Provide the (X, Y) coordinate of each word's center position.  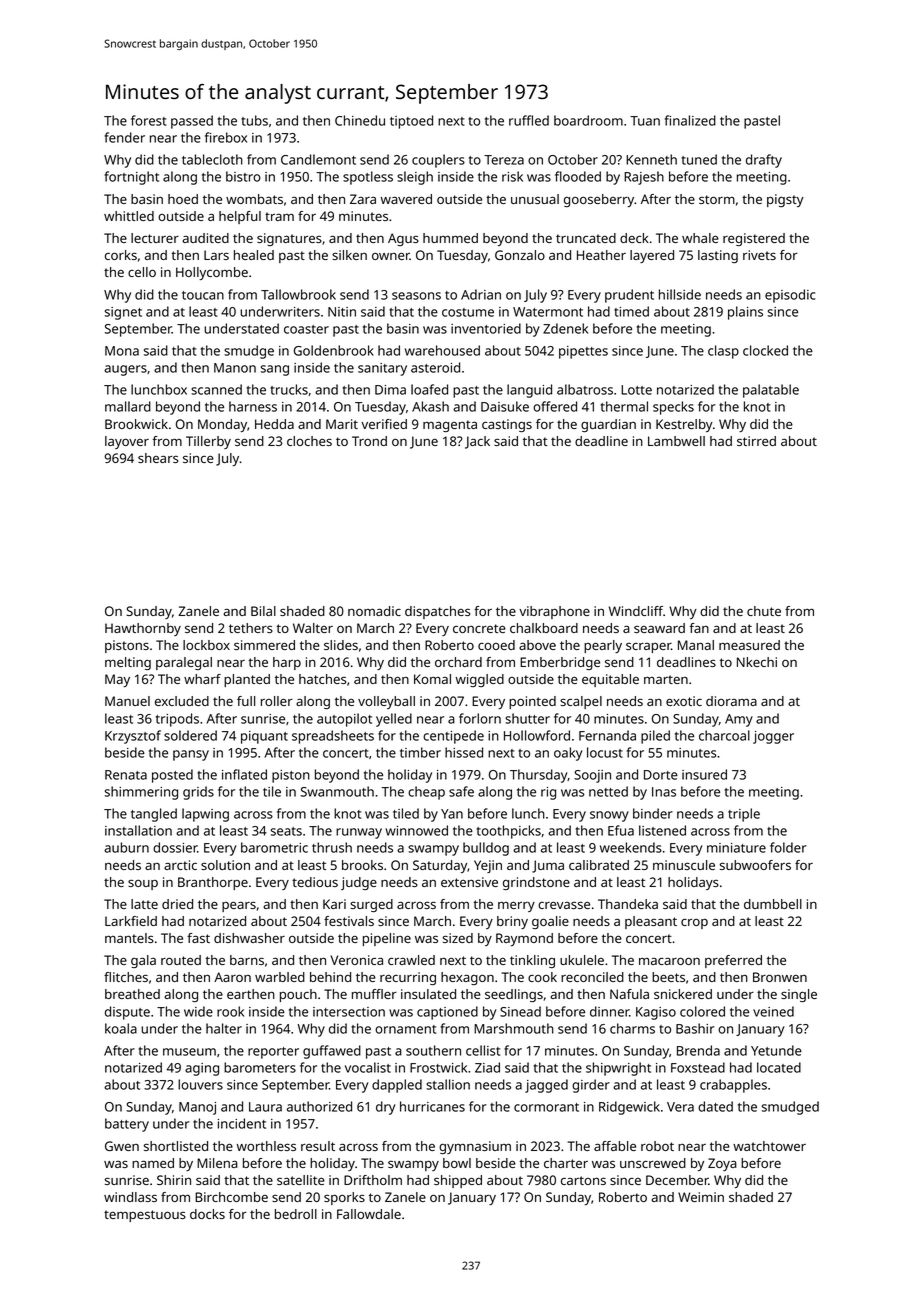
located (779, 1067)
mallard (128, 406)
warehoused (442, 350)
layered (652, 256)
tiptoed (411, 122)
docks (207, 1214)
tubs (254, 120)
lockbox (206, 645)
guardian (608, 425)
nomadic (374, 611)
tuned (699, 159)
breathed (132, 994)
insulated (428, 994)
